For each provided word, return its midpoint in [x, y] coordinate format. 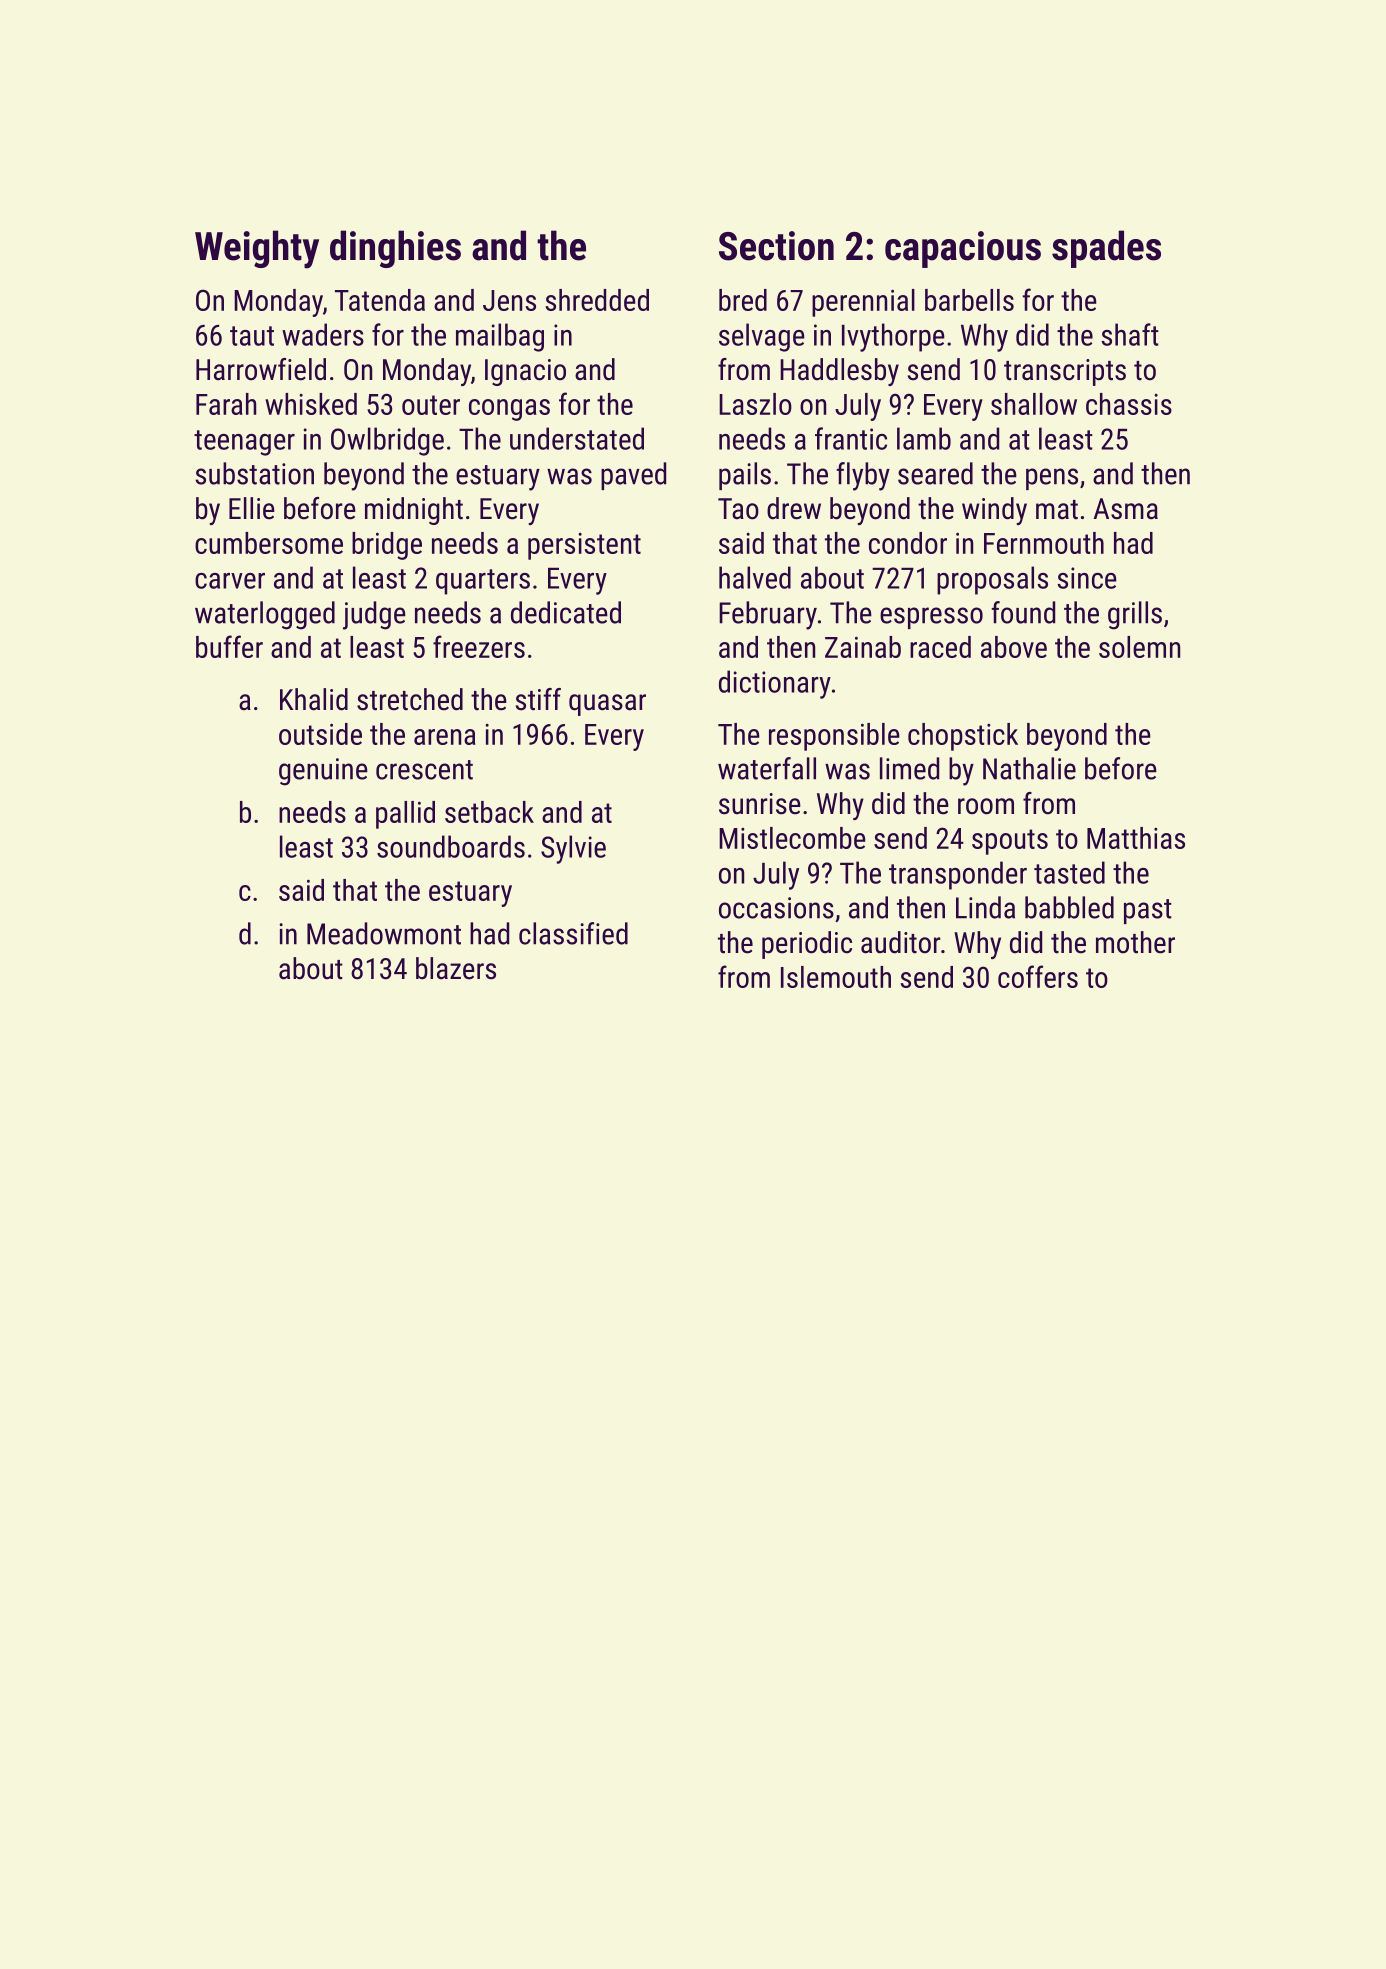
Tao [738, 509]
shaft [1130, 334]
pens [1052, 479]
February [768, 615]
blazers [456, 968]
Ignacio [525, 372]
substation [255, 473]
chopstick [963, 737]
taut [252, 336]
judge [374, 615]
